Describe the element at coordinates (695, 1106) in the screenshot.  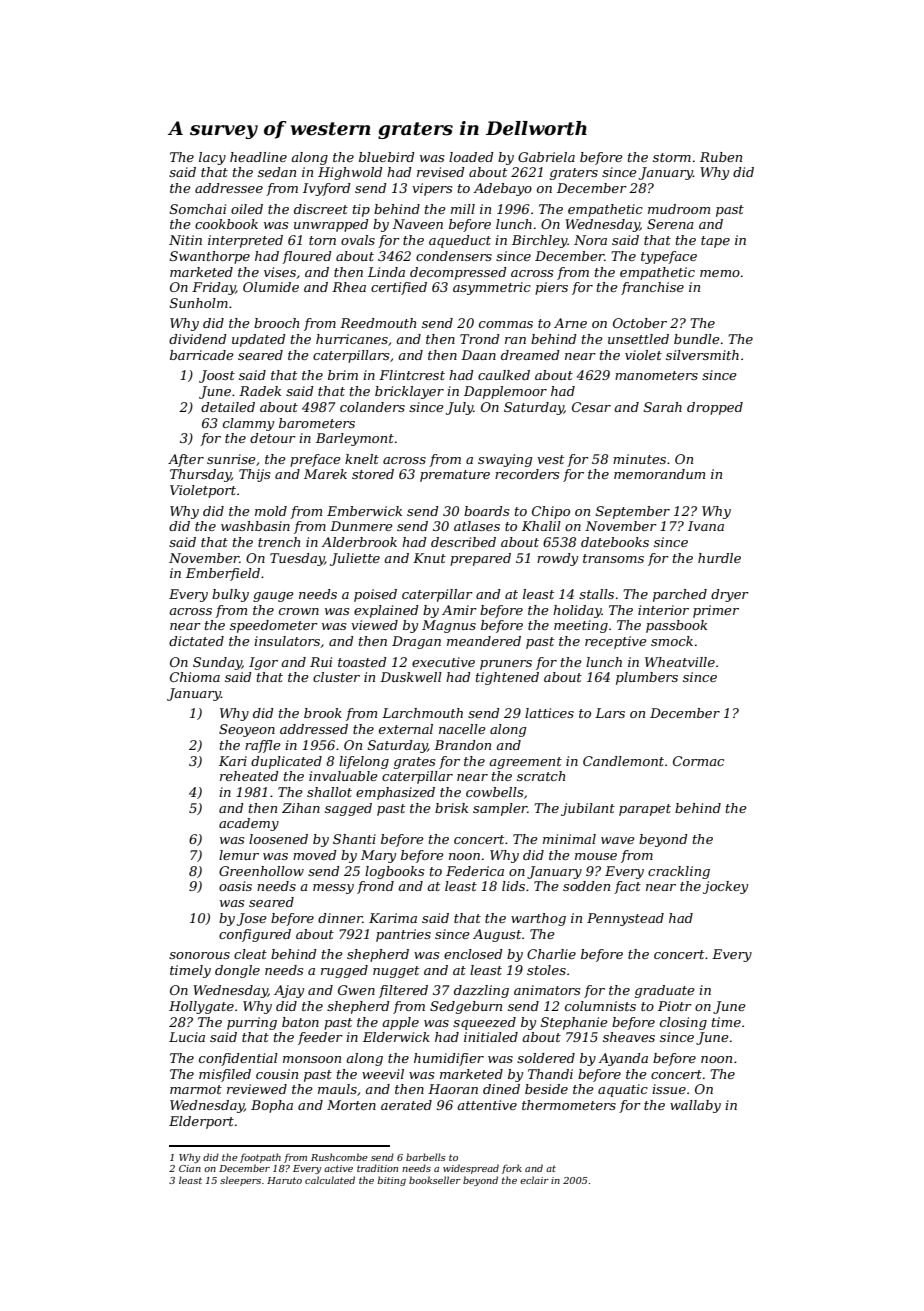
I see `wallaby` at that location.
